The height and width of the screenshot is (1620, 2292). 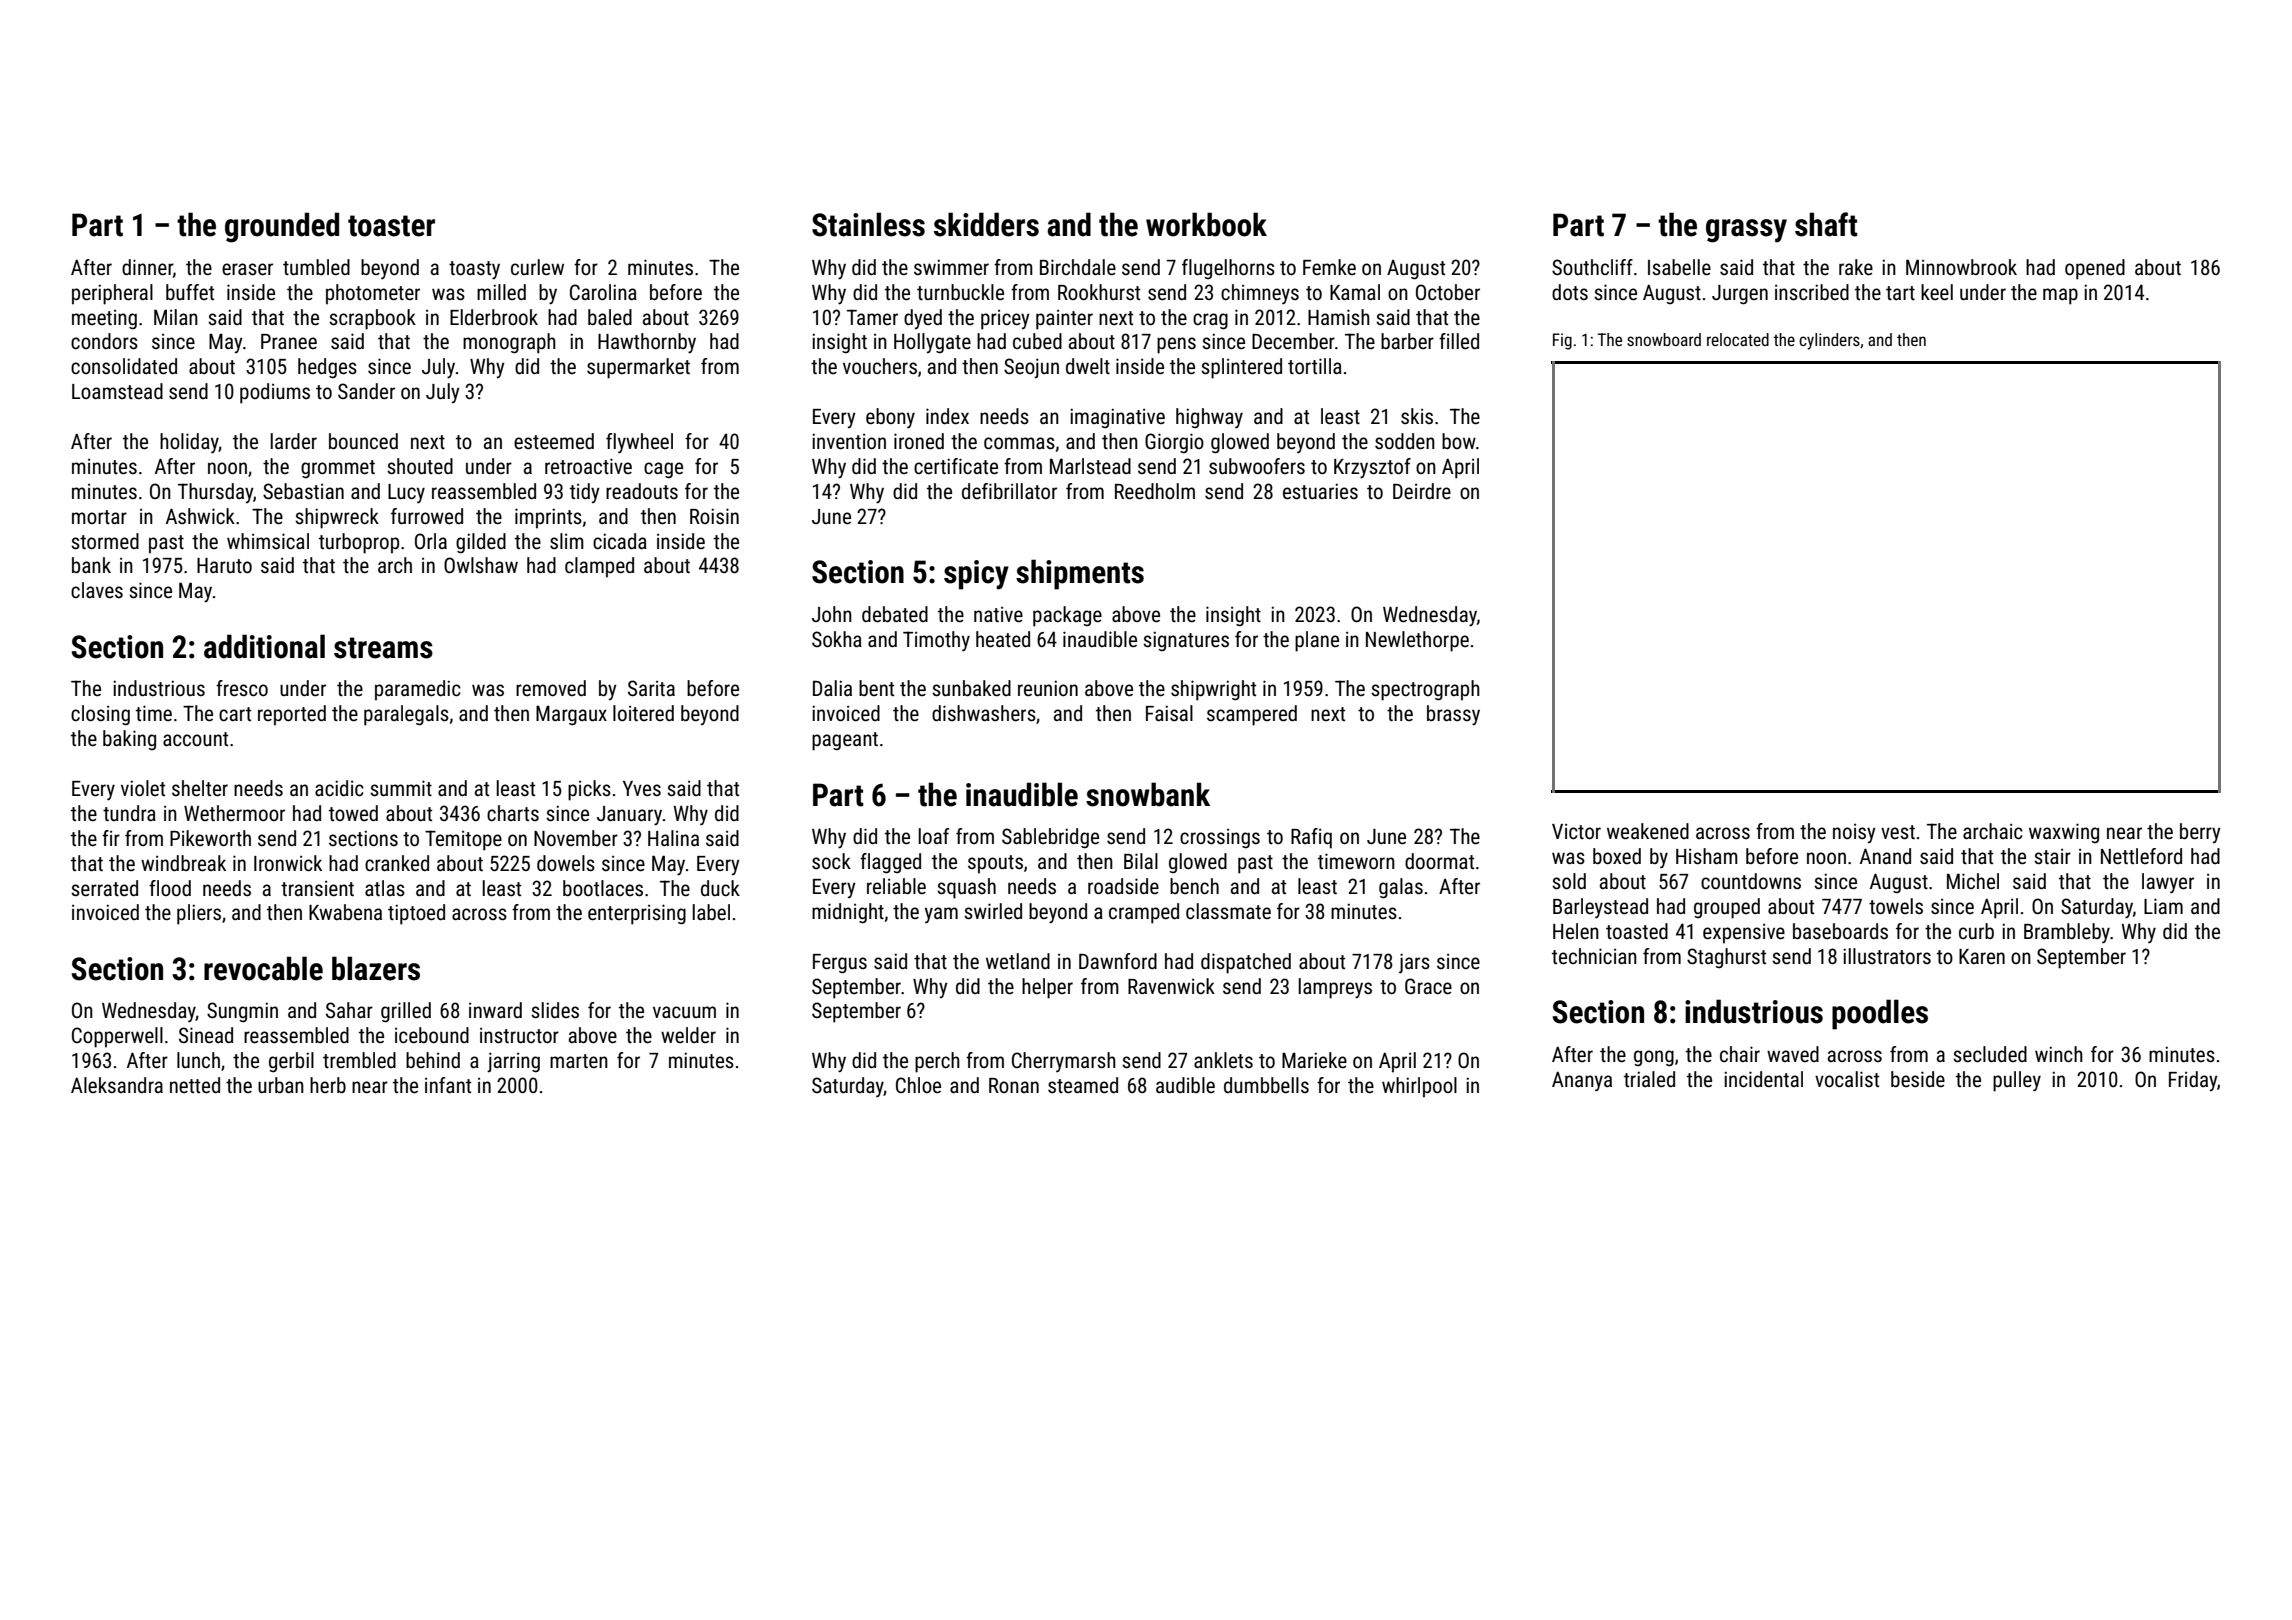 I want to click on Chloe, so click(x=918, y=1085).
